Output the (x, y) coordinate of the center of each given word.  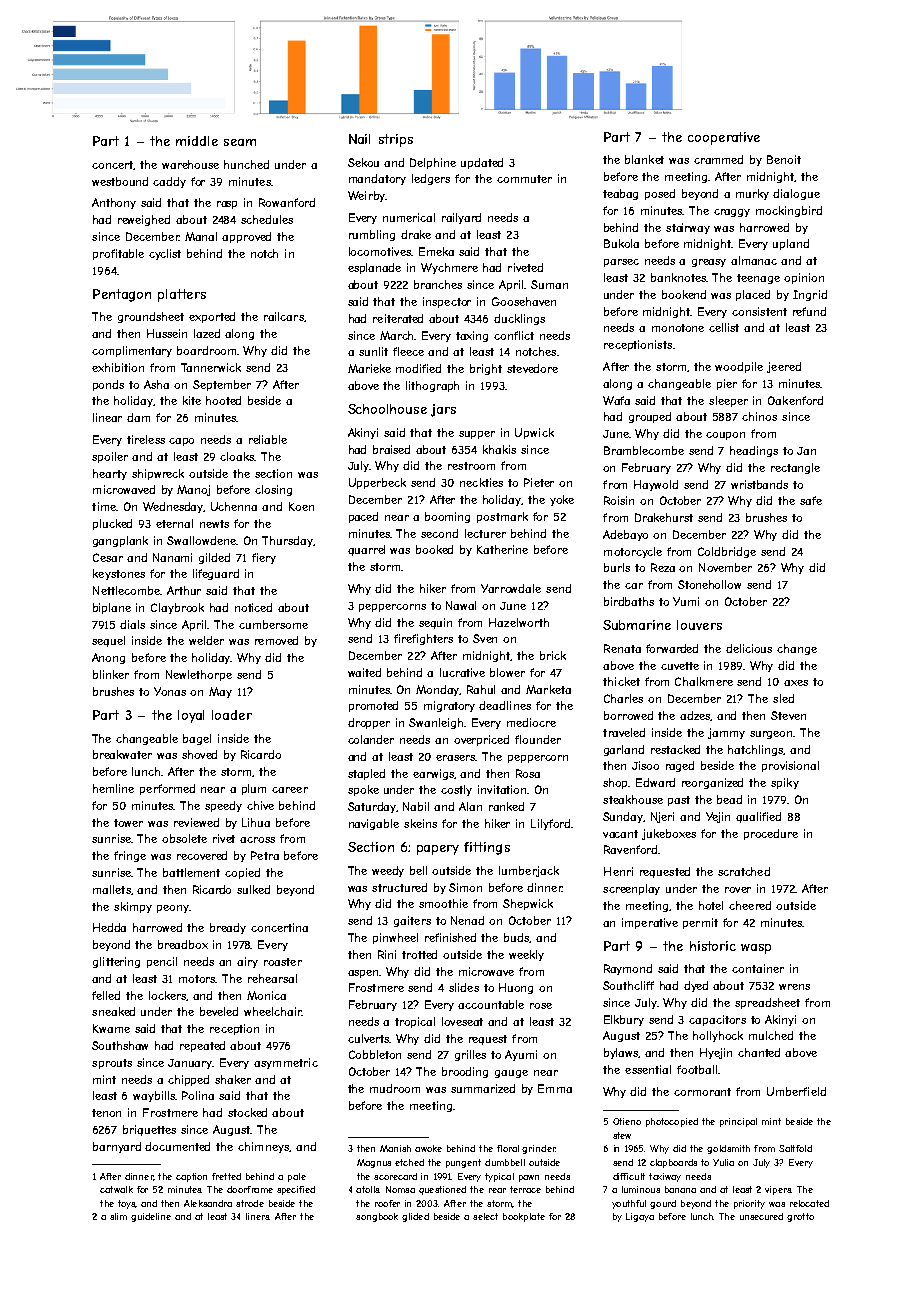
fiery (264, 558)
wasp (756, 949)
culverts (369, 1038)
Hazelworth (519, 622)
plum (254, 789)
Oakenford (795, 400)
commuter (524, 179)
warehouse (190, 164)
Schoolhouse (387, 409)
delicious (749, 648)
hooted (223, 400)
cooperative (724, 138)
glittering (116, 962)
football (697, 1069)
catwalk (116, 1189)
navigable (374, 824)
